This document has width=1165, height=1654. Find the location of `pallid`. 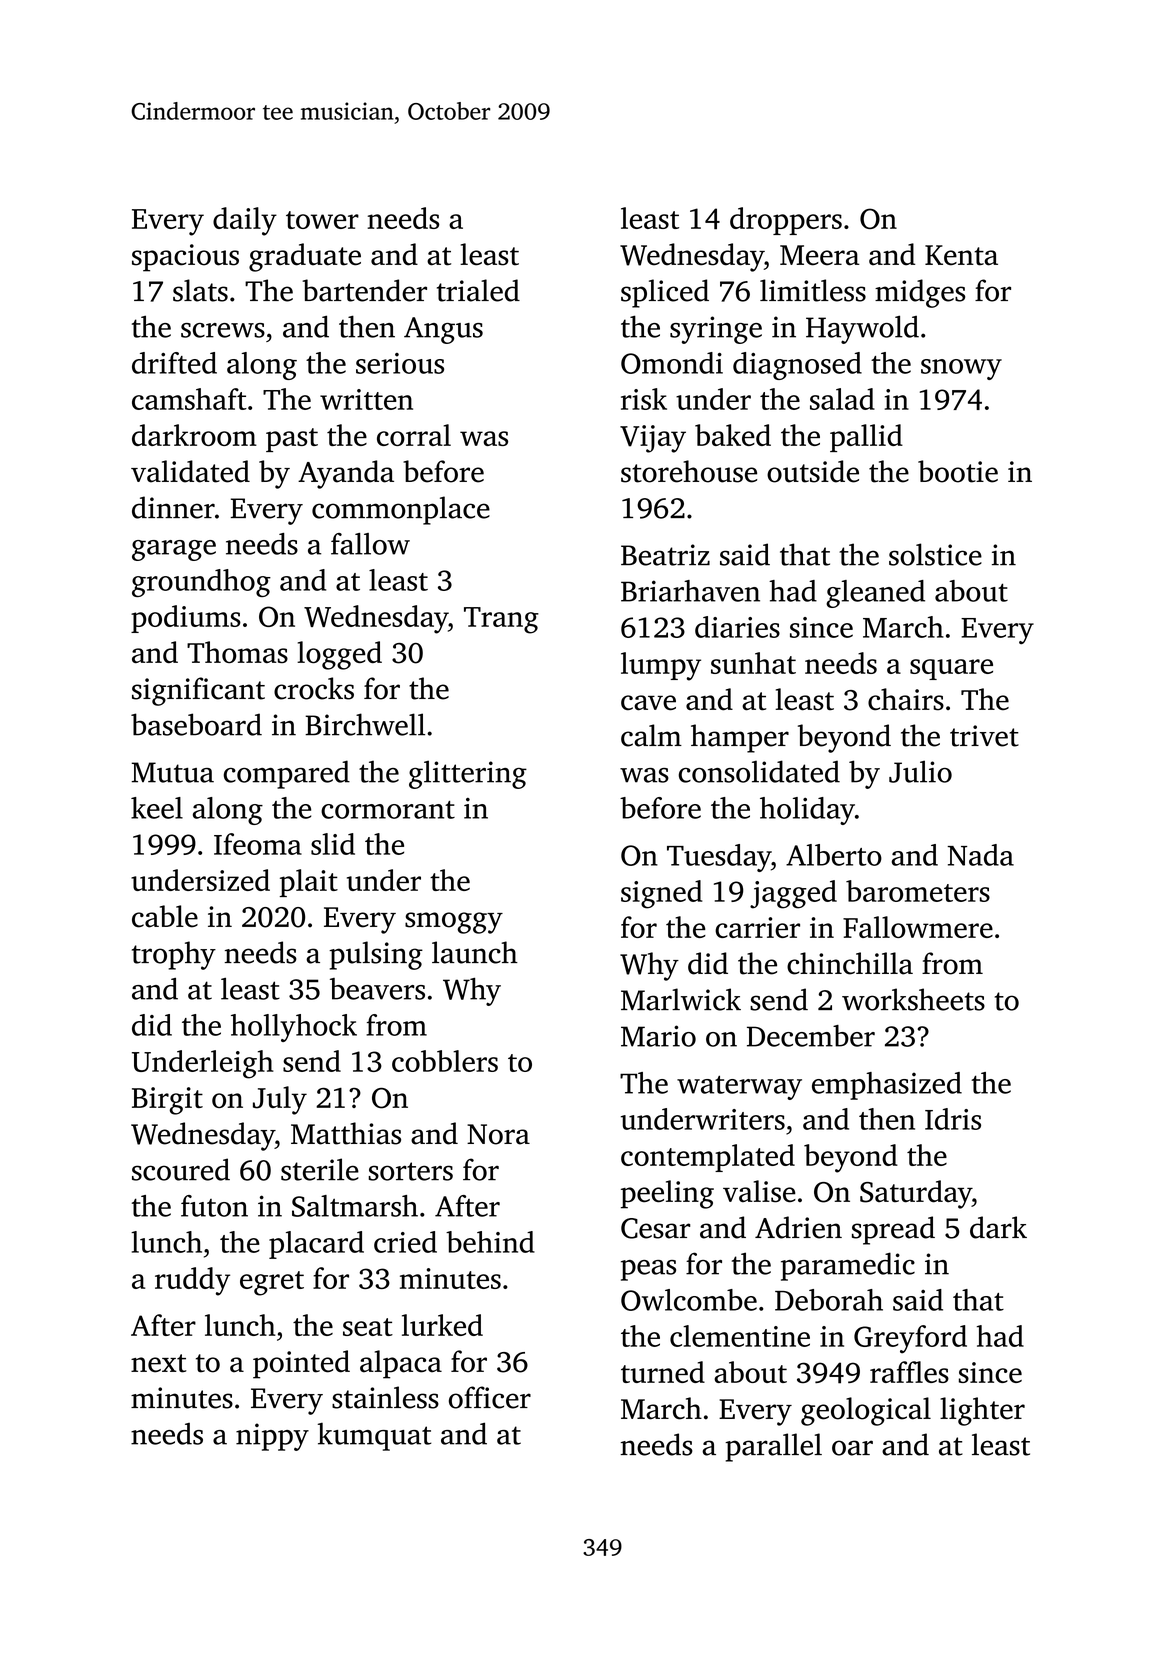

pallid is located at coordinates (866, 438).
